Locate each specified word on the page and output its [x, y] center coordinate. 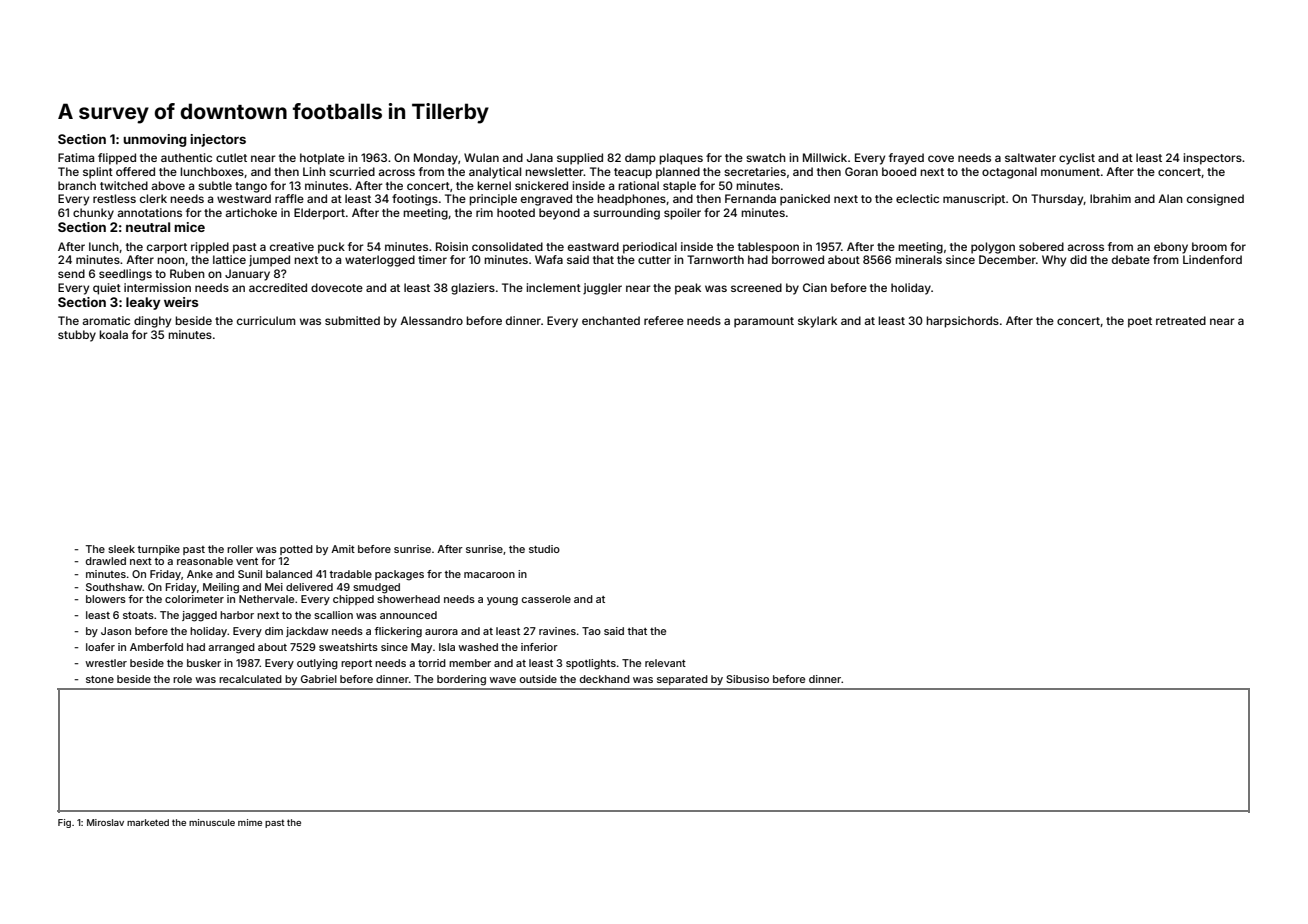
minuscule [212, 822]
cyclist [1077, 159]
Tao [591, 631]
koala [113, 334]
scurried [352, 171]
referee [664, 320]
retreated [1181, 320]
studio [544, 549]
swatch [766, 157]
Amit [343, 549]
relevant [665, 663]
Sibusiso [747, 679]
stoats [138, 615]
